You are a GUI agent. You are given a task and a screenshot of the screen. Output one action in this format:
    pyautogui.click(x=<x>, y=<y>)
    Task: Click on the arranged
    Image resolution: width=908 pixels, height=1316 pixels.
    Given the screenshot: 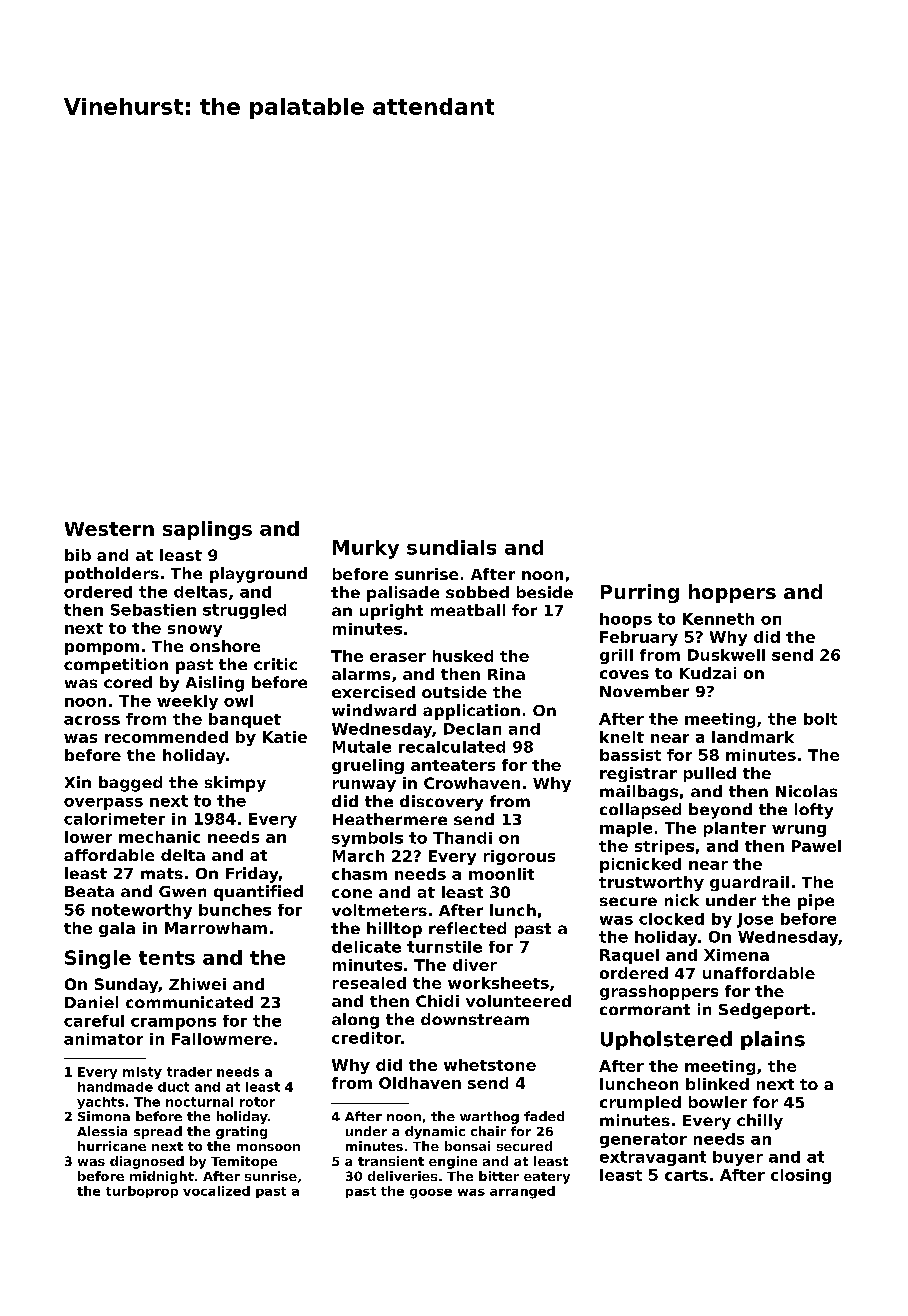 What is the action you would take?
    pyautogui.click(x=522, y=1192)
